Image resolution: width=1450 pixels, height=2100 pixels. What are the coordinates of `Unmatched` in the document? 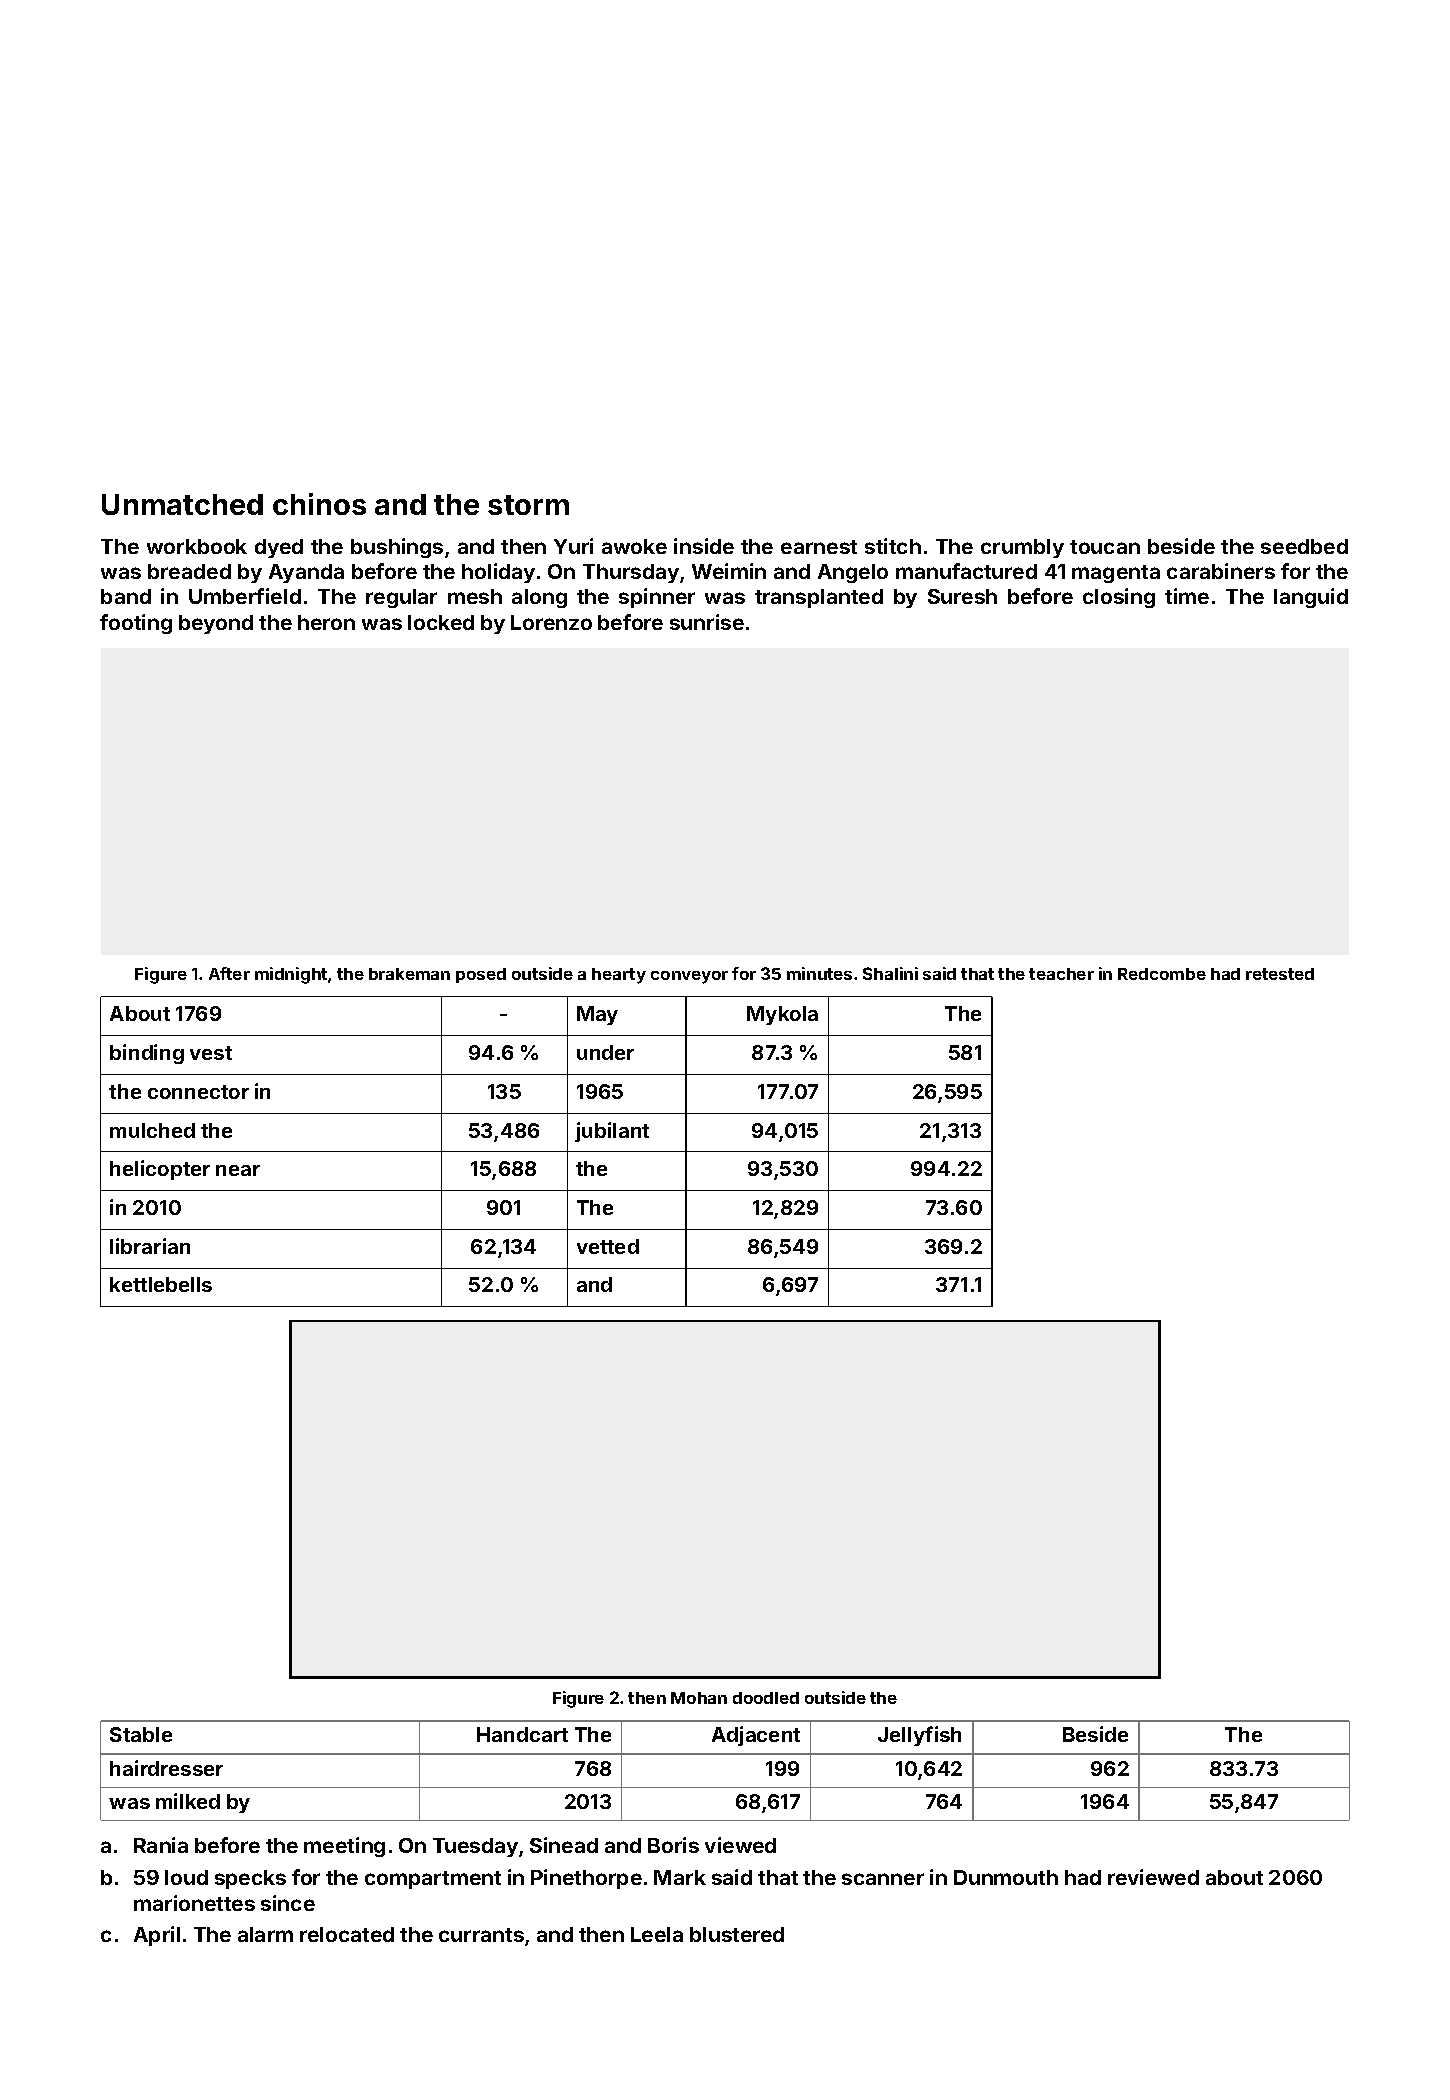 It's located at (182, 504).
